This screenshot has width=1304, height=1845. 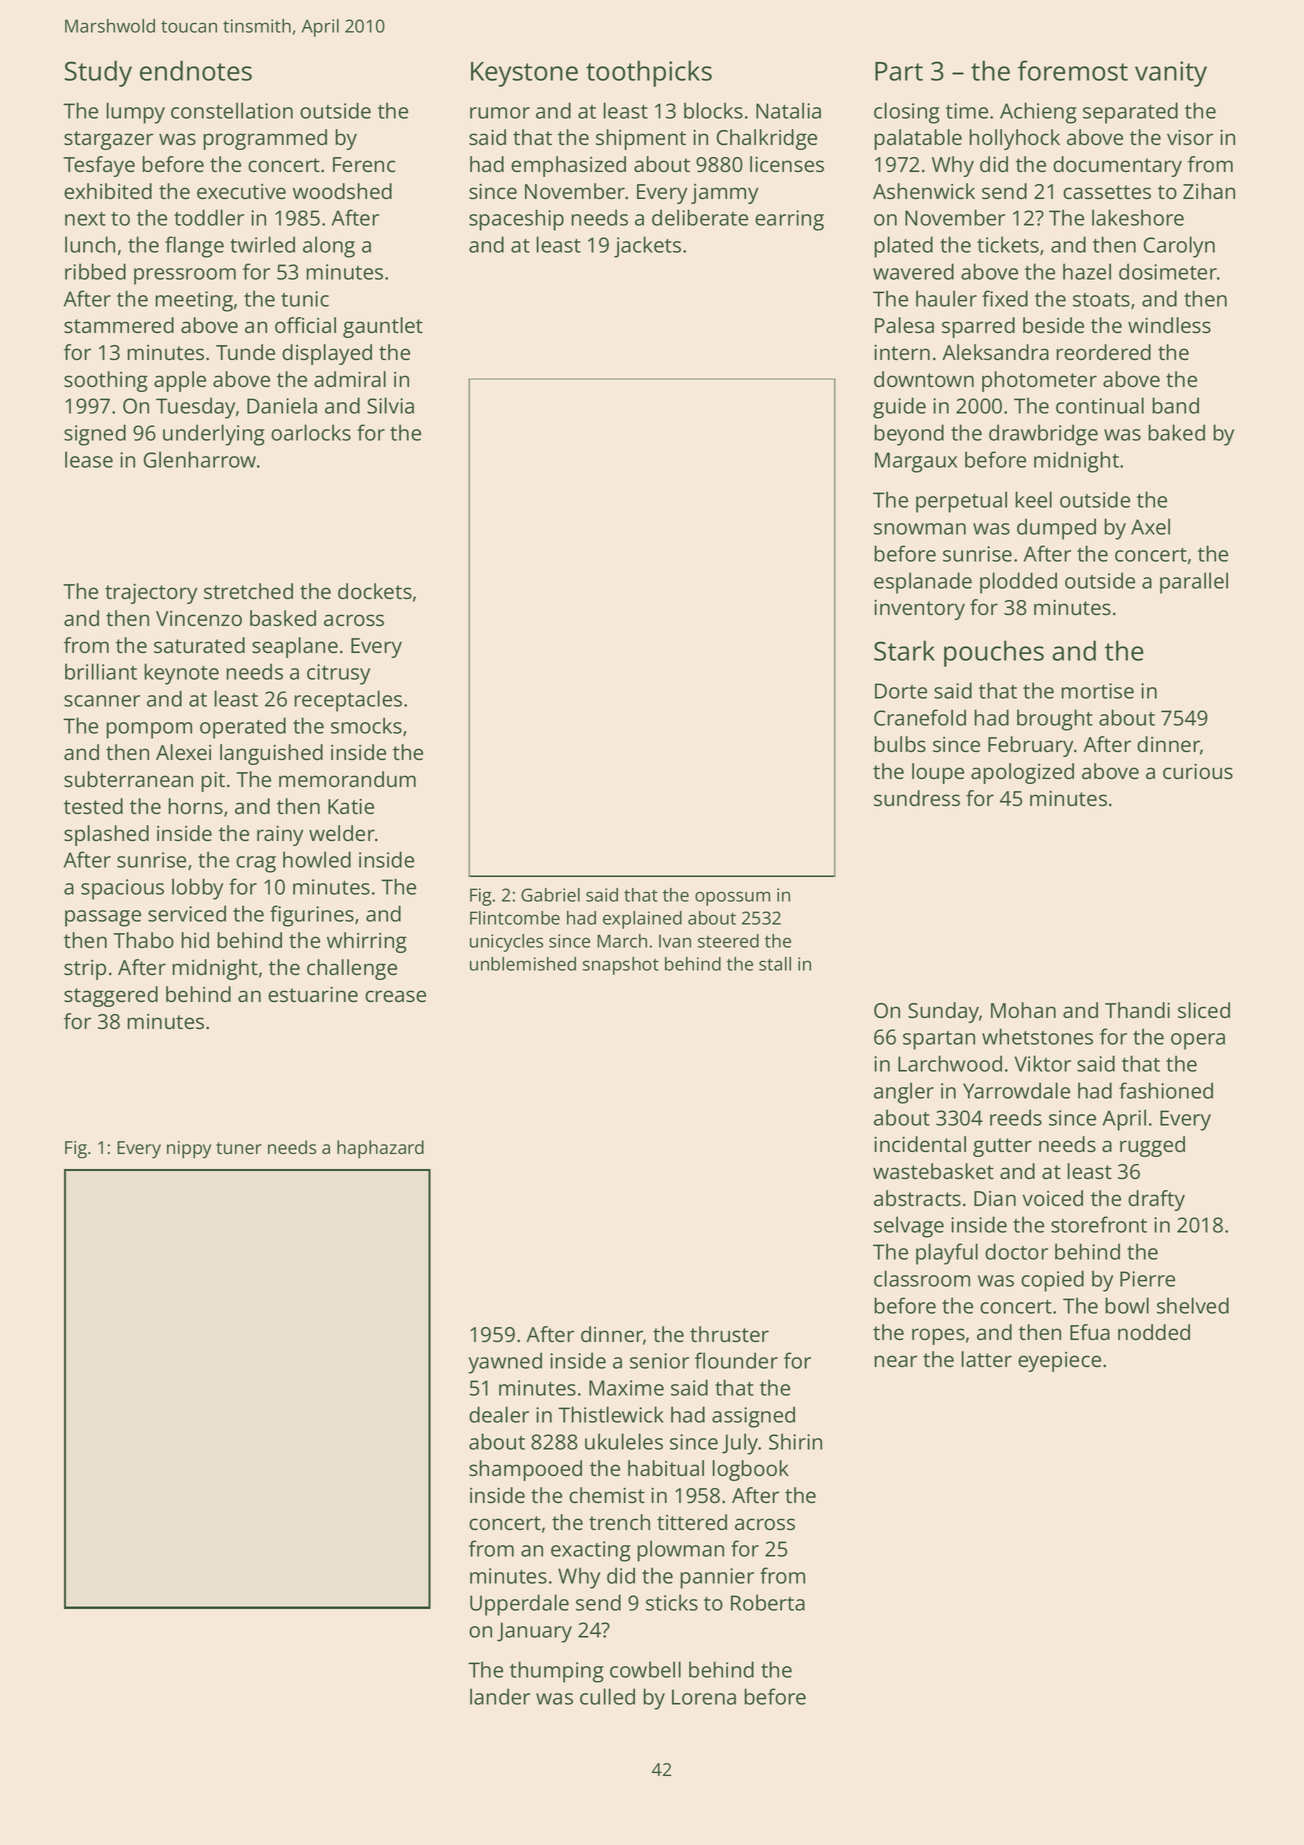 What do you see at coordinates (909, 1227) in the screenshot?
I see `selvage` at bounding box center [909, 1227].
